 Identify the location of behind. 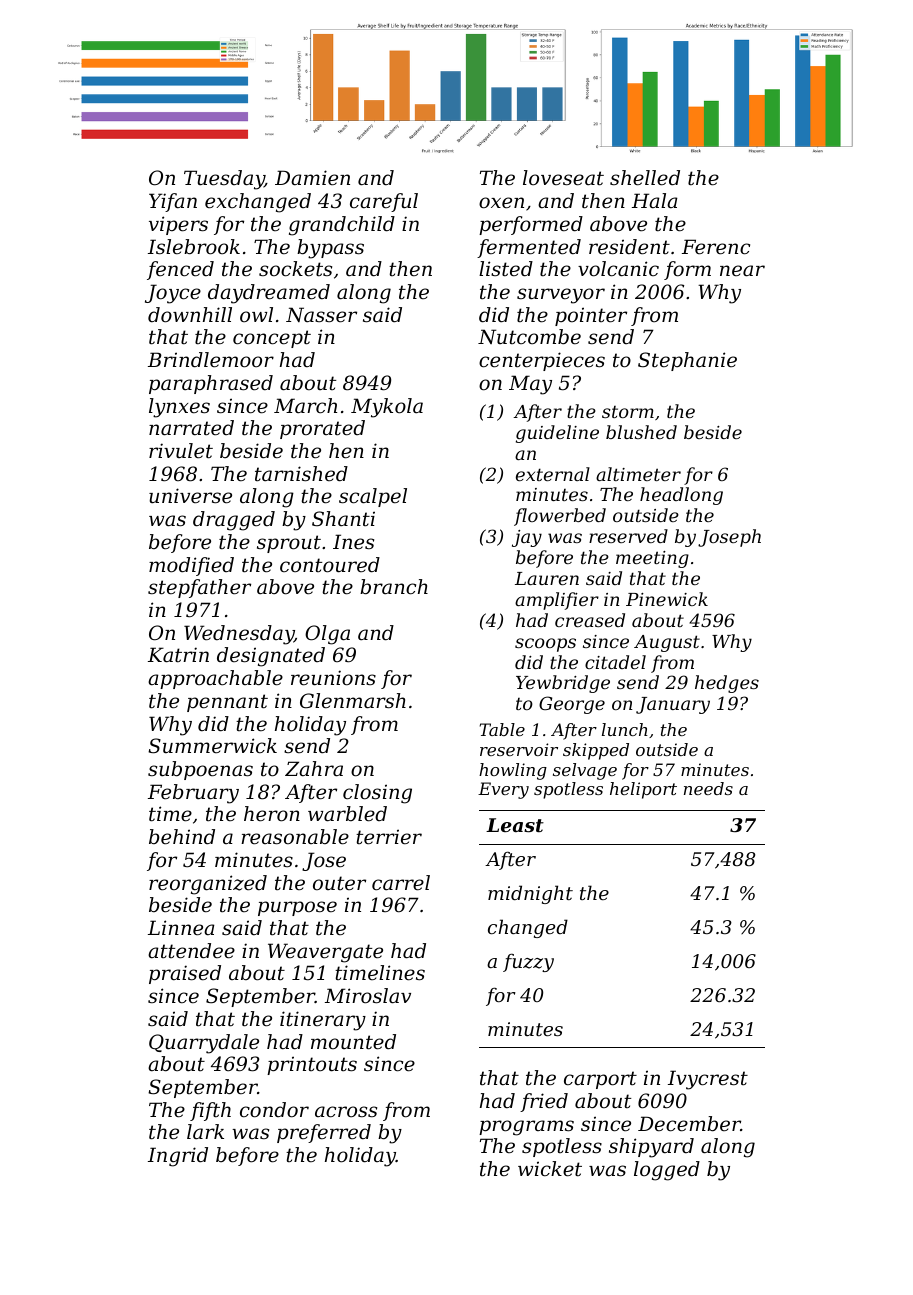
(182, 837).
